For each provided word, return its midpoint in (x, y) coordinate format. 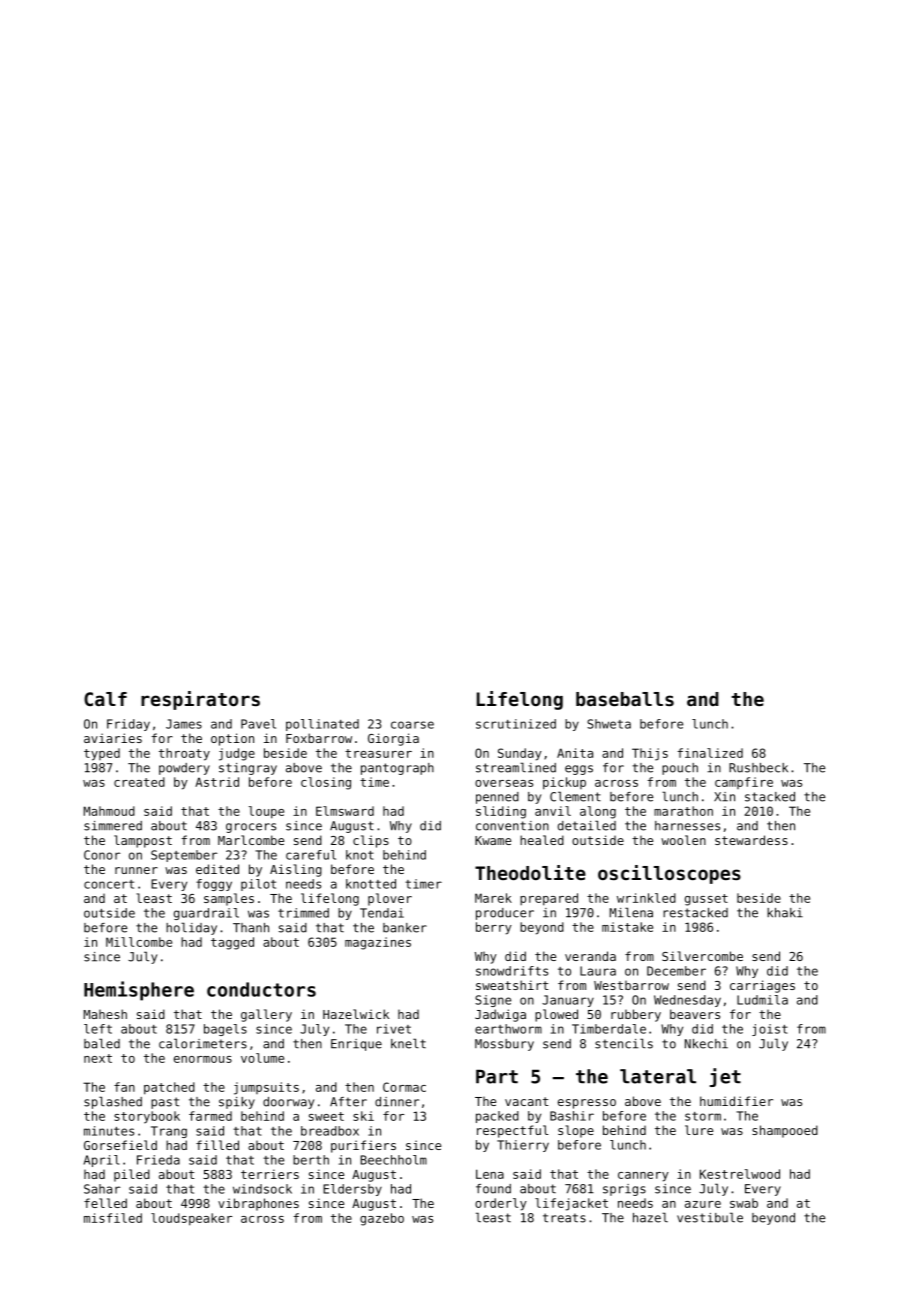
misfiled (113, 1218)
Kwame (493, 840)
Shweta (609, 724)
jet (725, 1077)
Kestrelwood (740, 1174)
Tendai (382, 913)
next (98, 1058)
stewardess (751, 840)
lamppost (143, 841)
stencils (624, 1043)
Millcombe (139, 942)
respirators (200, 700)
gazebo (382, 1219)
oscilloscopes (669, 874)
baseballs (625, 699)
